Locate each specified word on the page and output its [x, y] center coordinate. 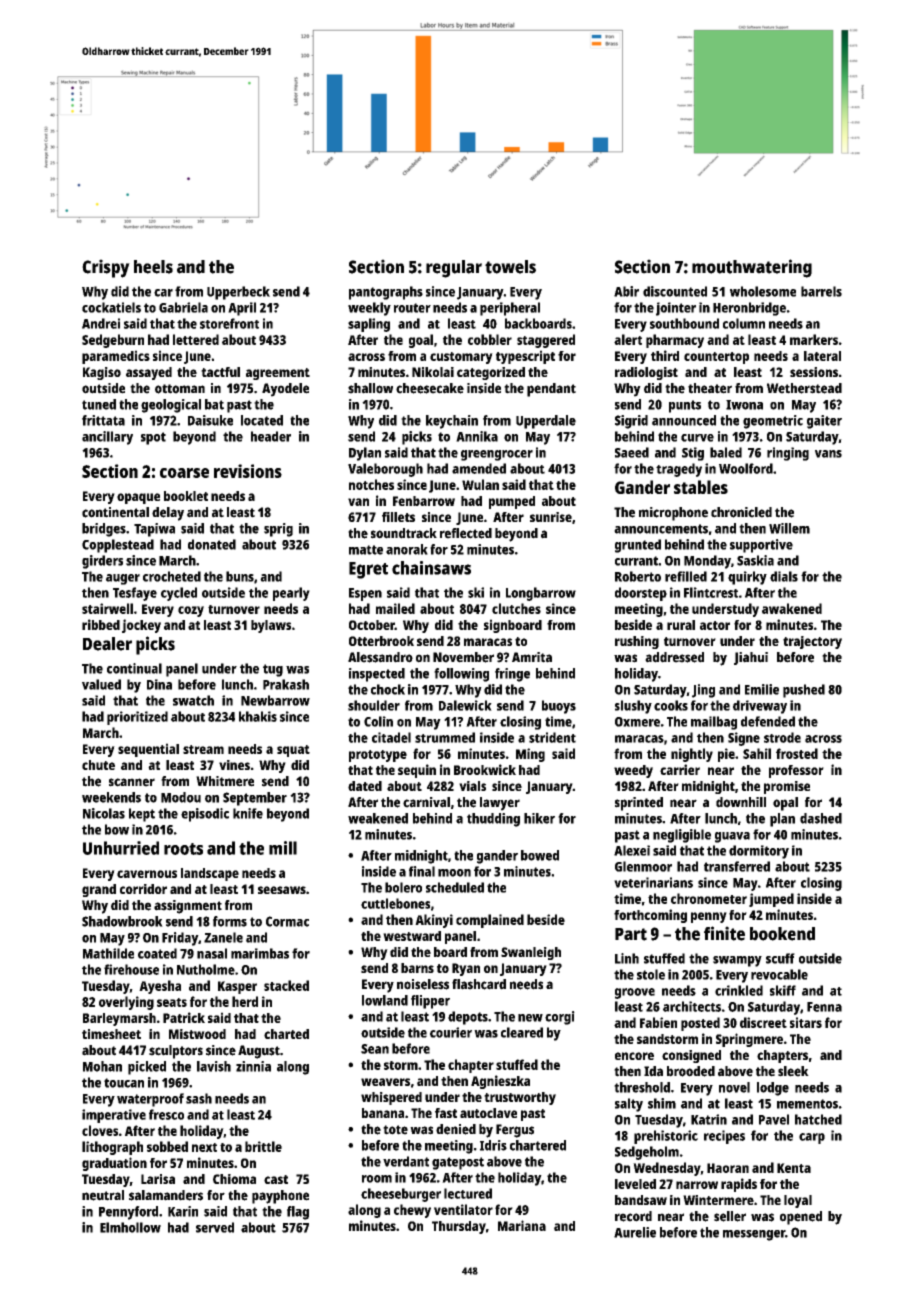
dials [784, 576]
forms [230, 921]
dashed [821, 818]
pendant [551, 390]
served [215, 1227]
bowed [540, 855]
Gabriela [183, 307]
